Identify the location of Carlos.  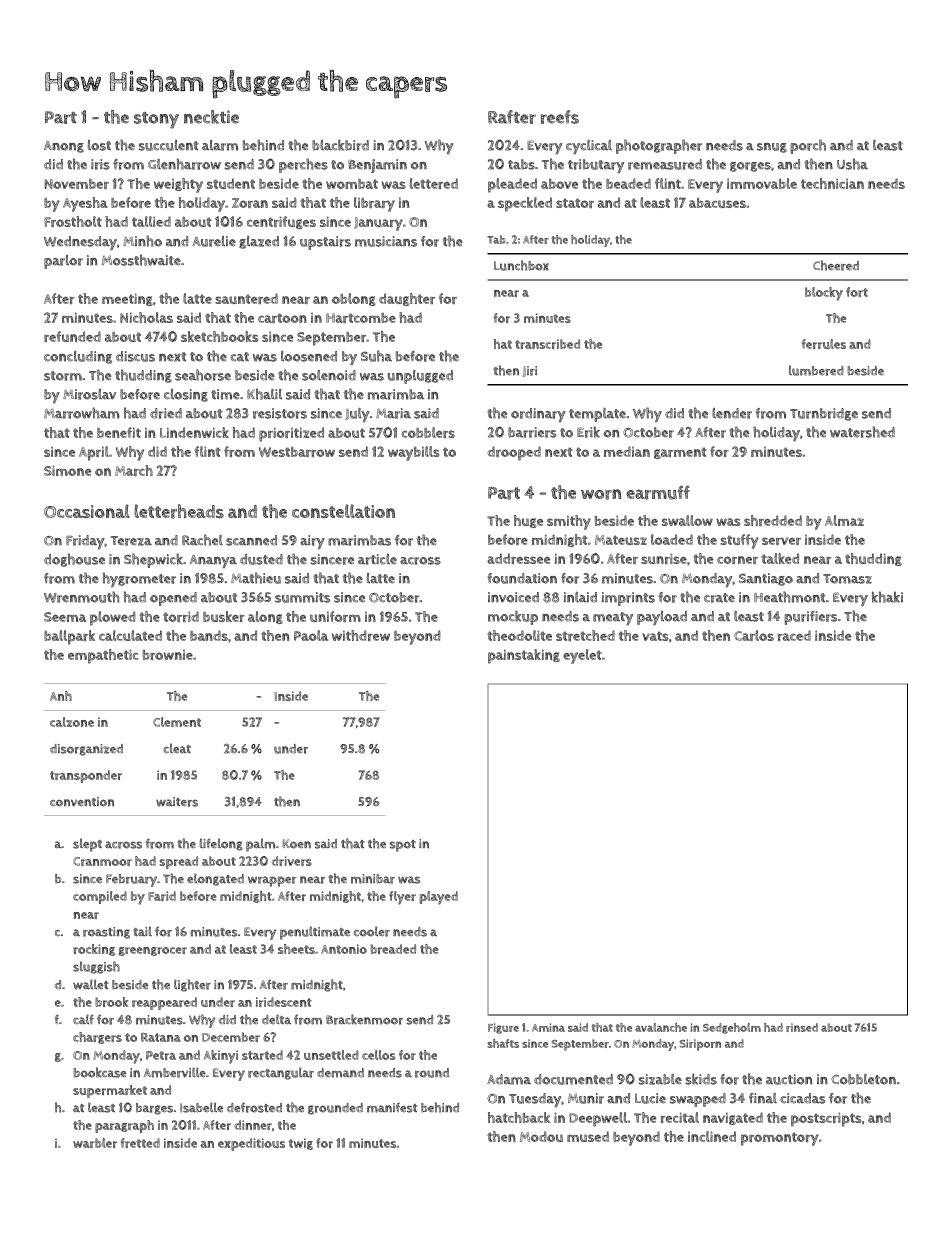
(754, 635).
